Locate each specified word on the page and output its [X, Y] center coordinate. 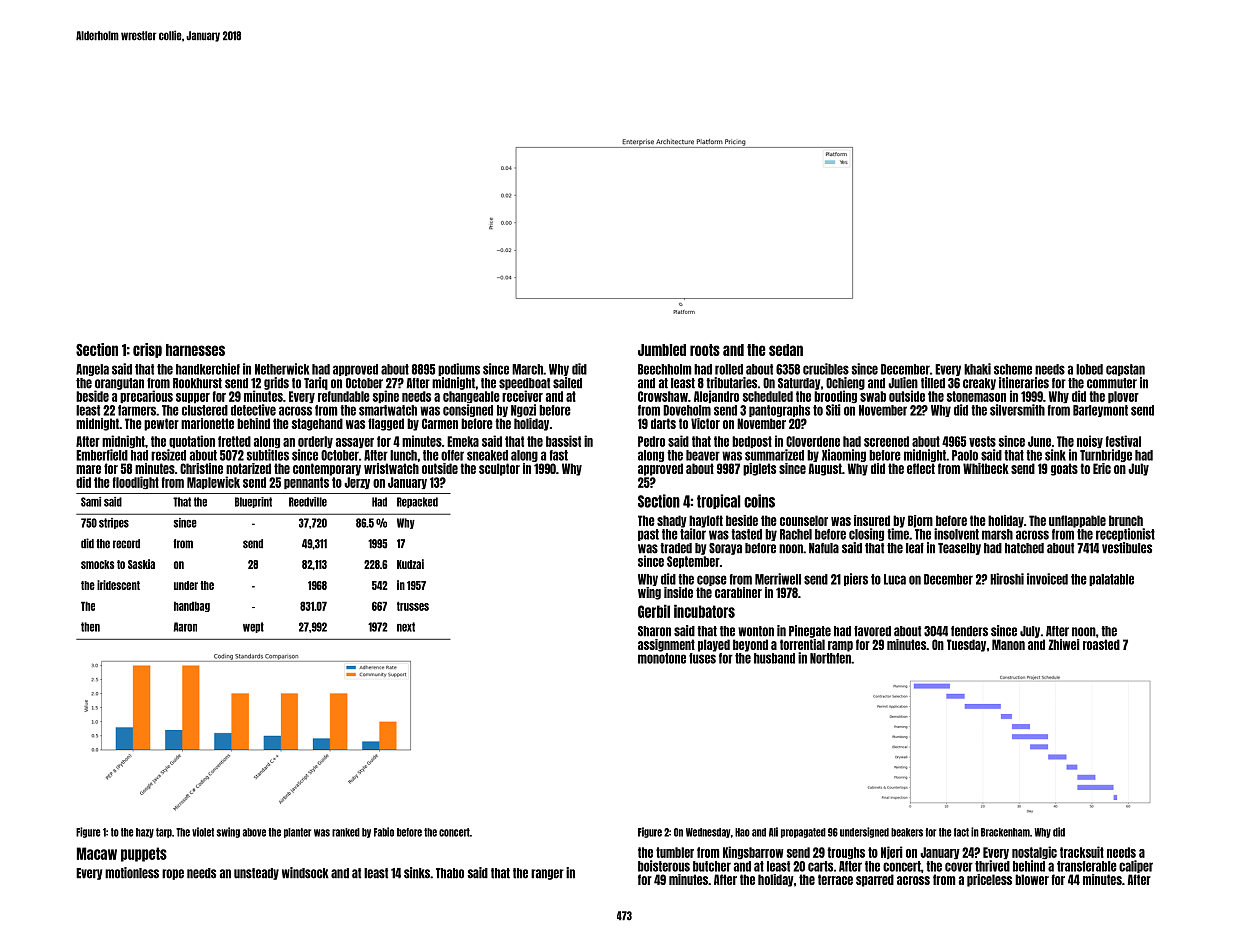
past [648, 535]
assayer [355, 443]
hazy [145, 833]
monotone [662, 658]
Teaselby [959, 549]
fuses [702, 658]
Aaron [185, 627]
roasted [1101, 644]
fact [961, 832]
